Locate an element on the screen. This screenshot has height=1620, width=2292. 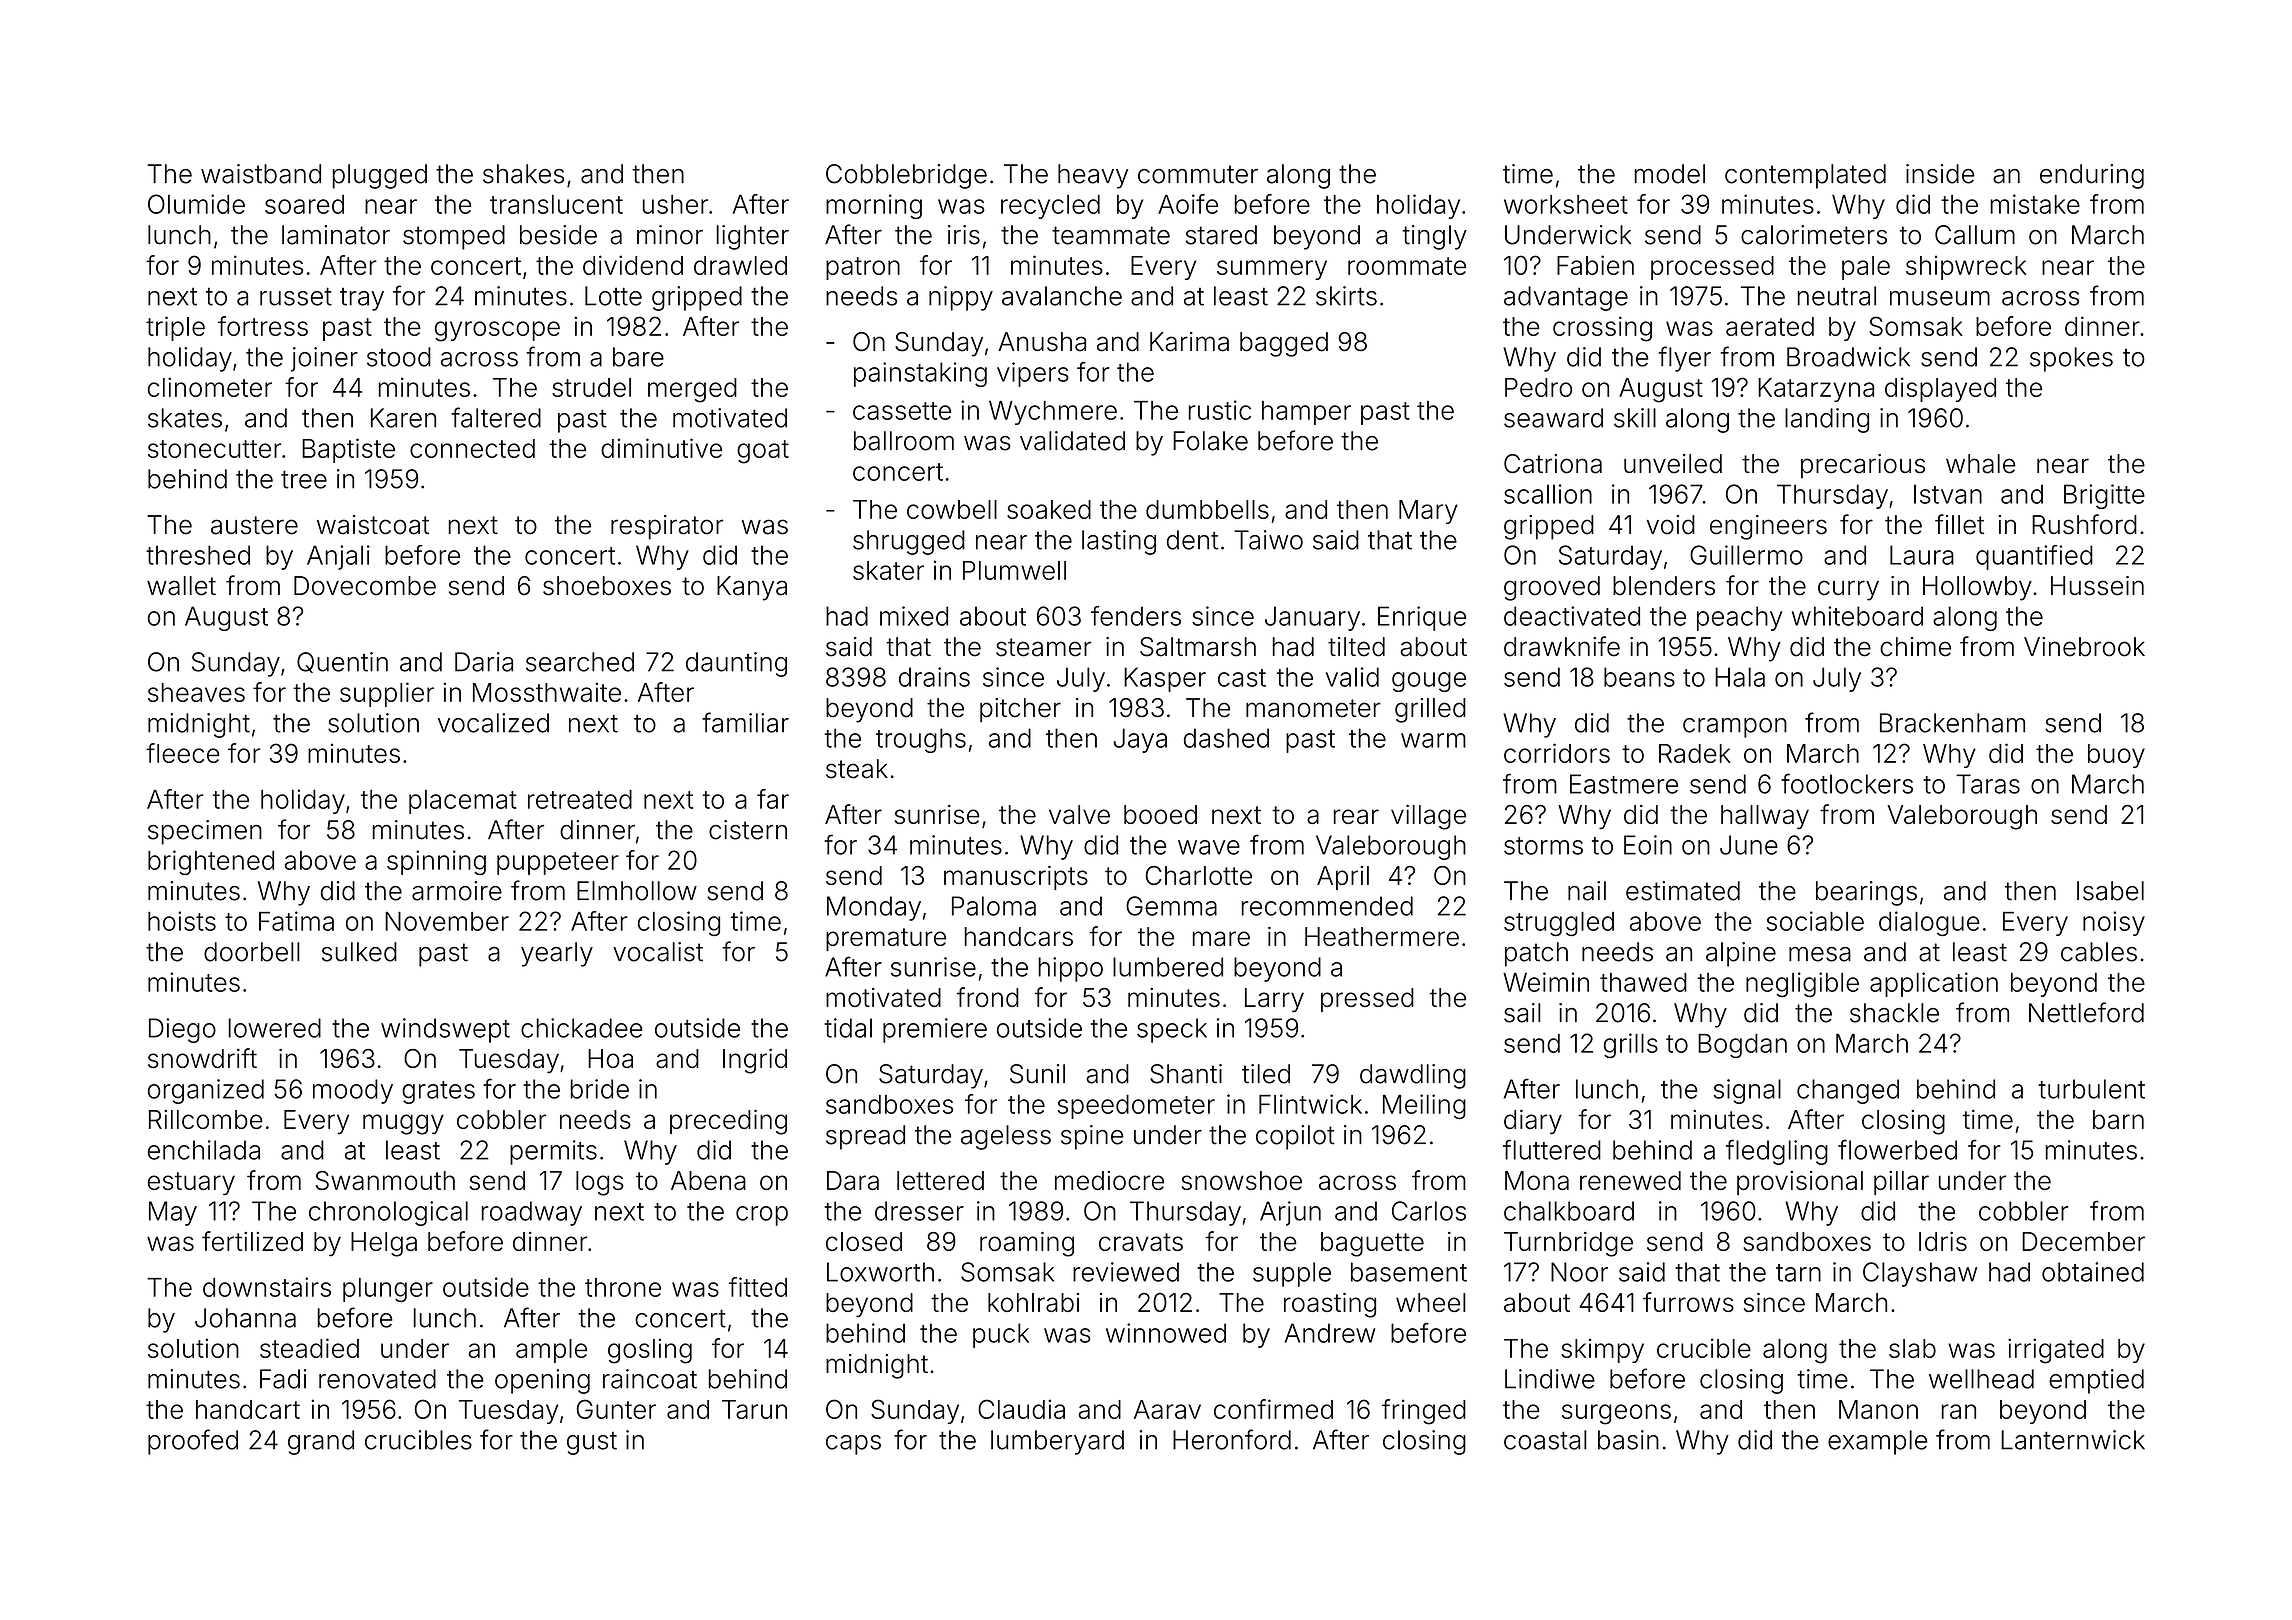
Aoife is located at coordinates (1188, 204).
